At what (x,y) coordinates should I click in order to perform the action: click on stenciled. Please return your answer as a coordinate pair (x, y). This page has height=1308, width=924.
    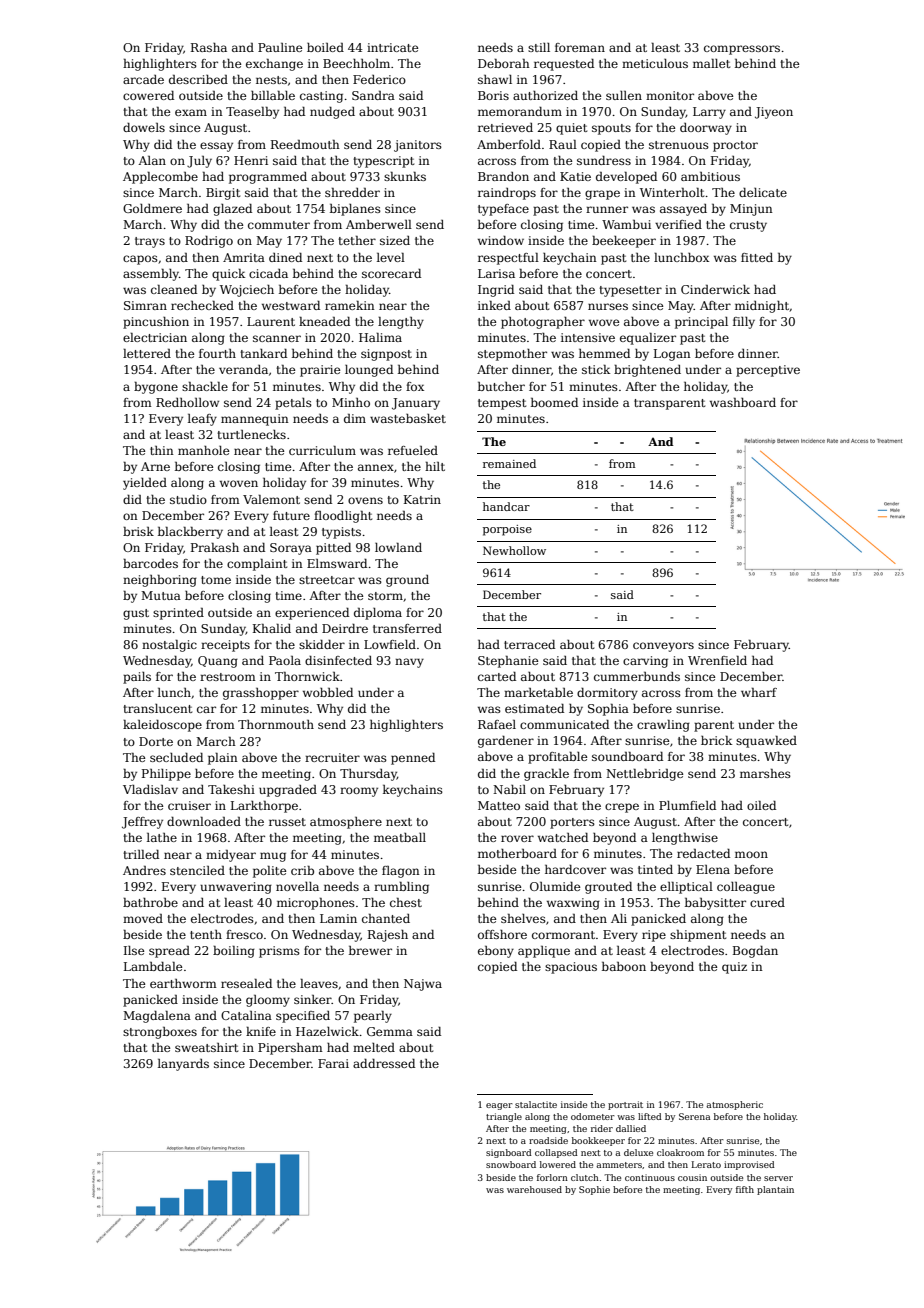
    Looking at the image, I should click on (197, 870).
